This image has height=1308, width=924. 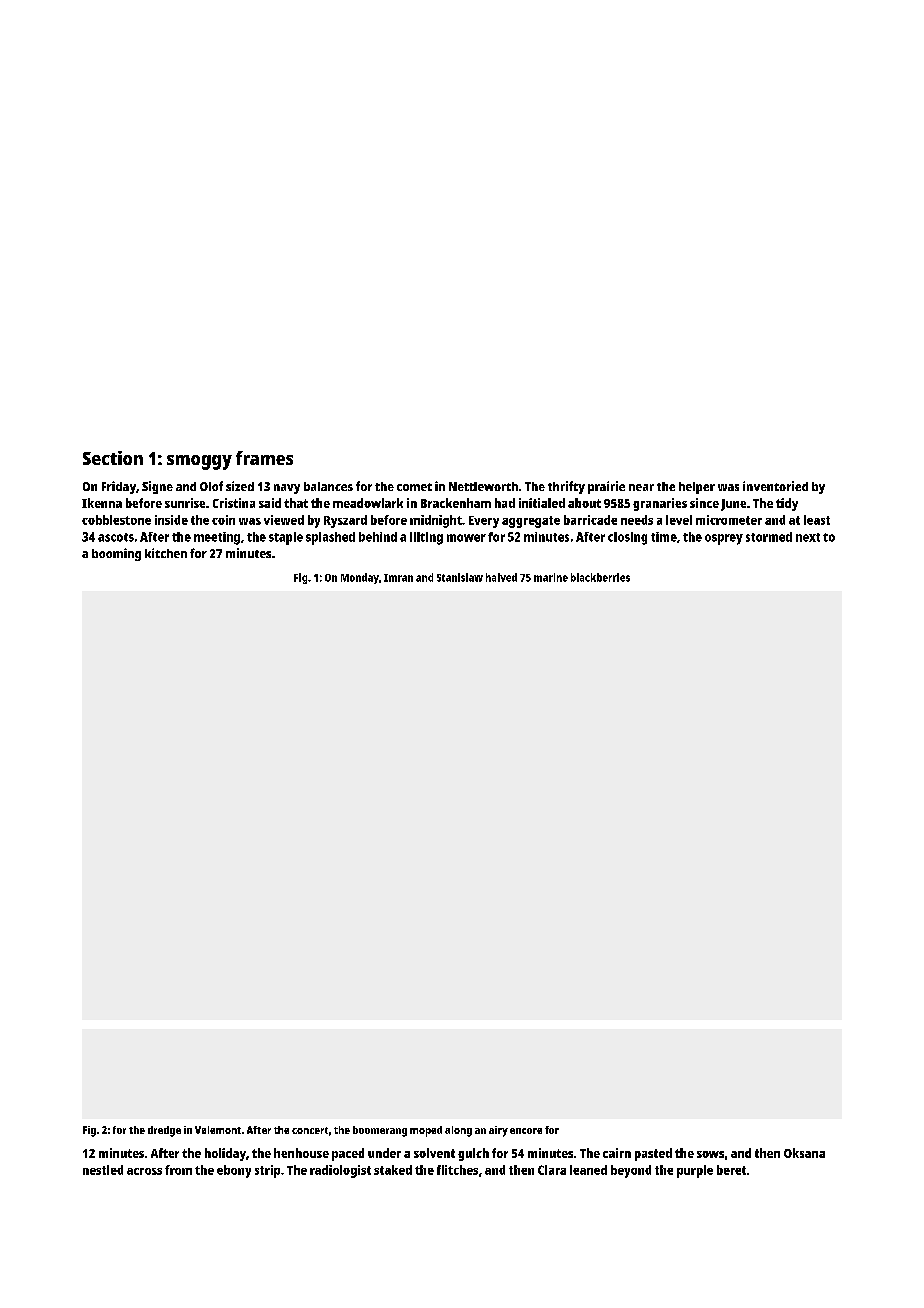 What do you see at coordinates (552, 1170) in the image?
I see `Clara` at bounding box center [552, 1170].
